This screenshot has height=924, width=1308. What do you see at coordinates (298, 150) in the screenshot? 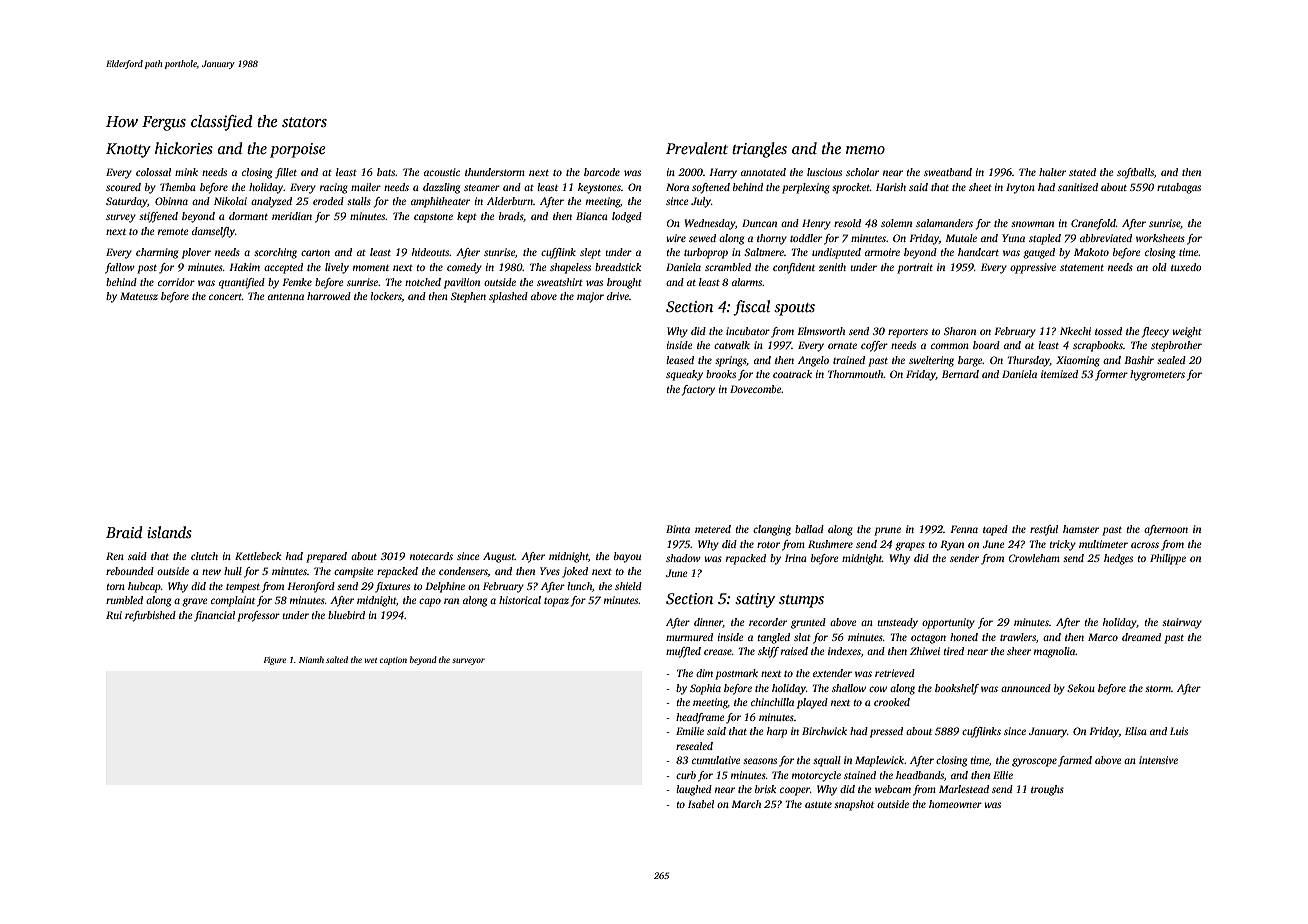
I see `porpoise` at bounding box center [298, 150].
